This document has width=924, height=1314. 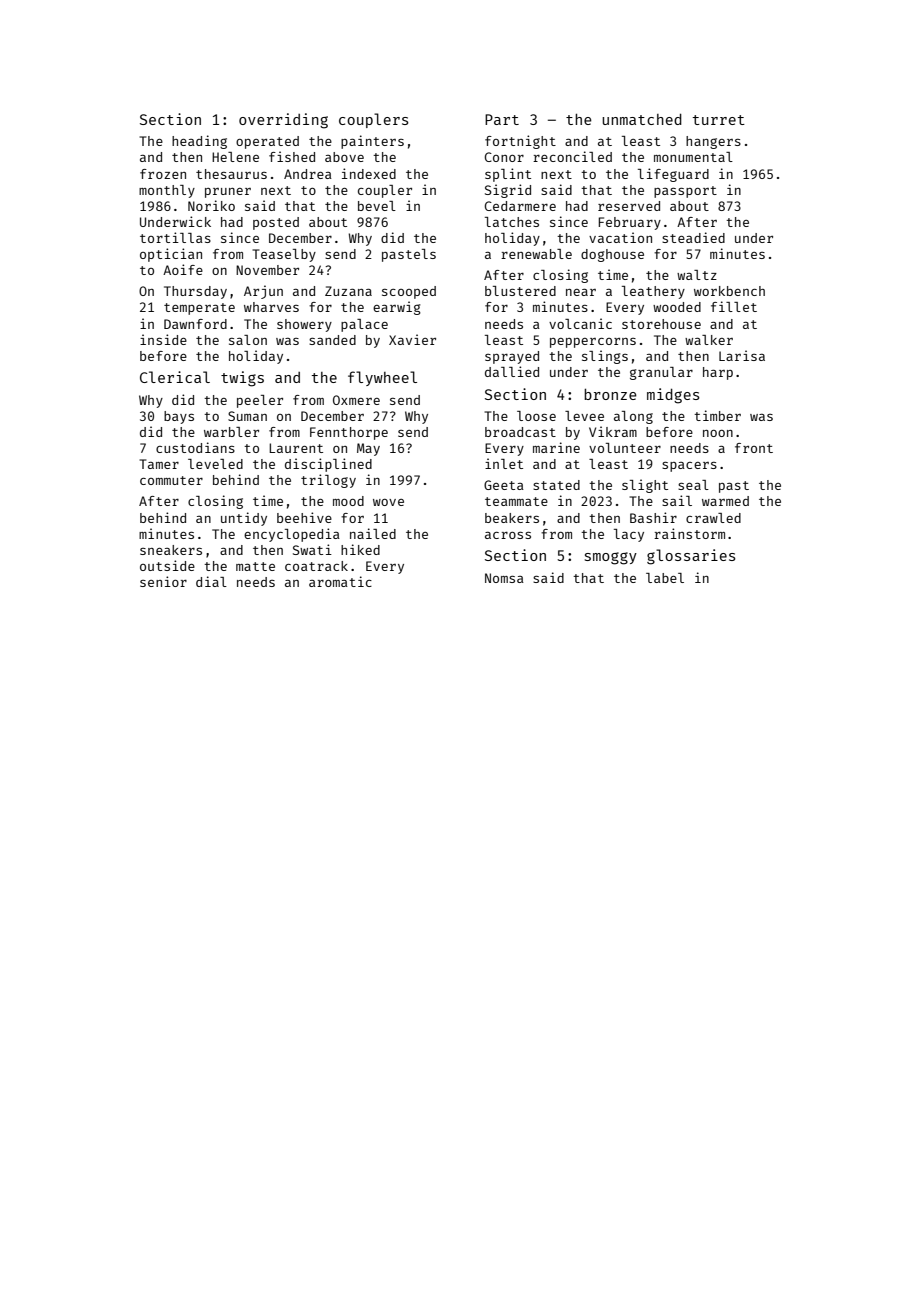 What do you see at coordinates (572, 156) in the document?
I see `reconciled` at bounding box center [572, 156].
